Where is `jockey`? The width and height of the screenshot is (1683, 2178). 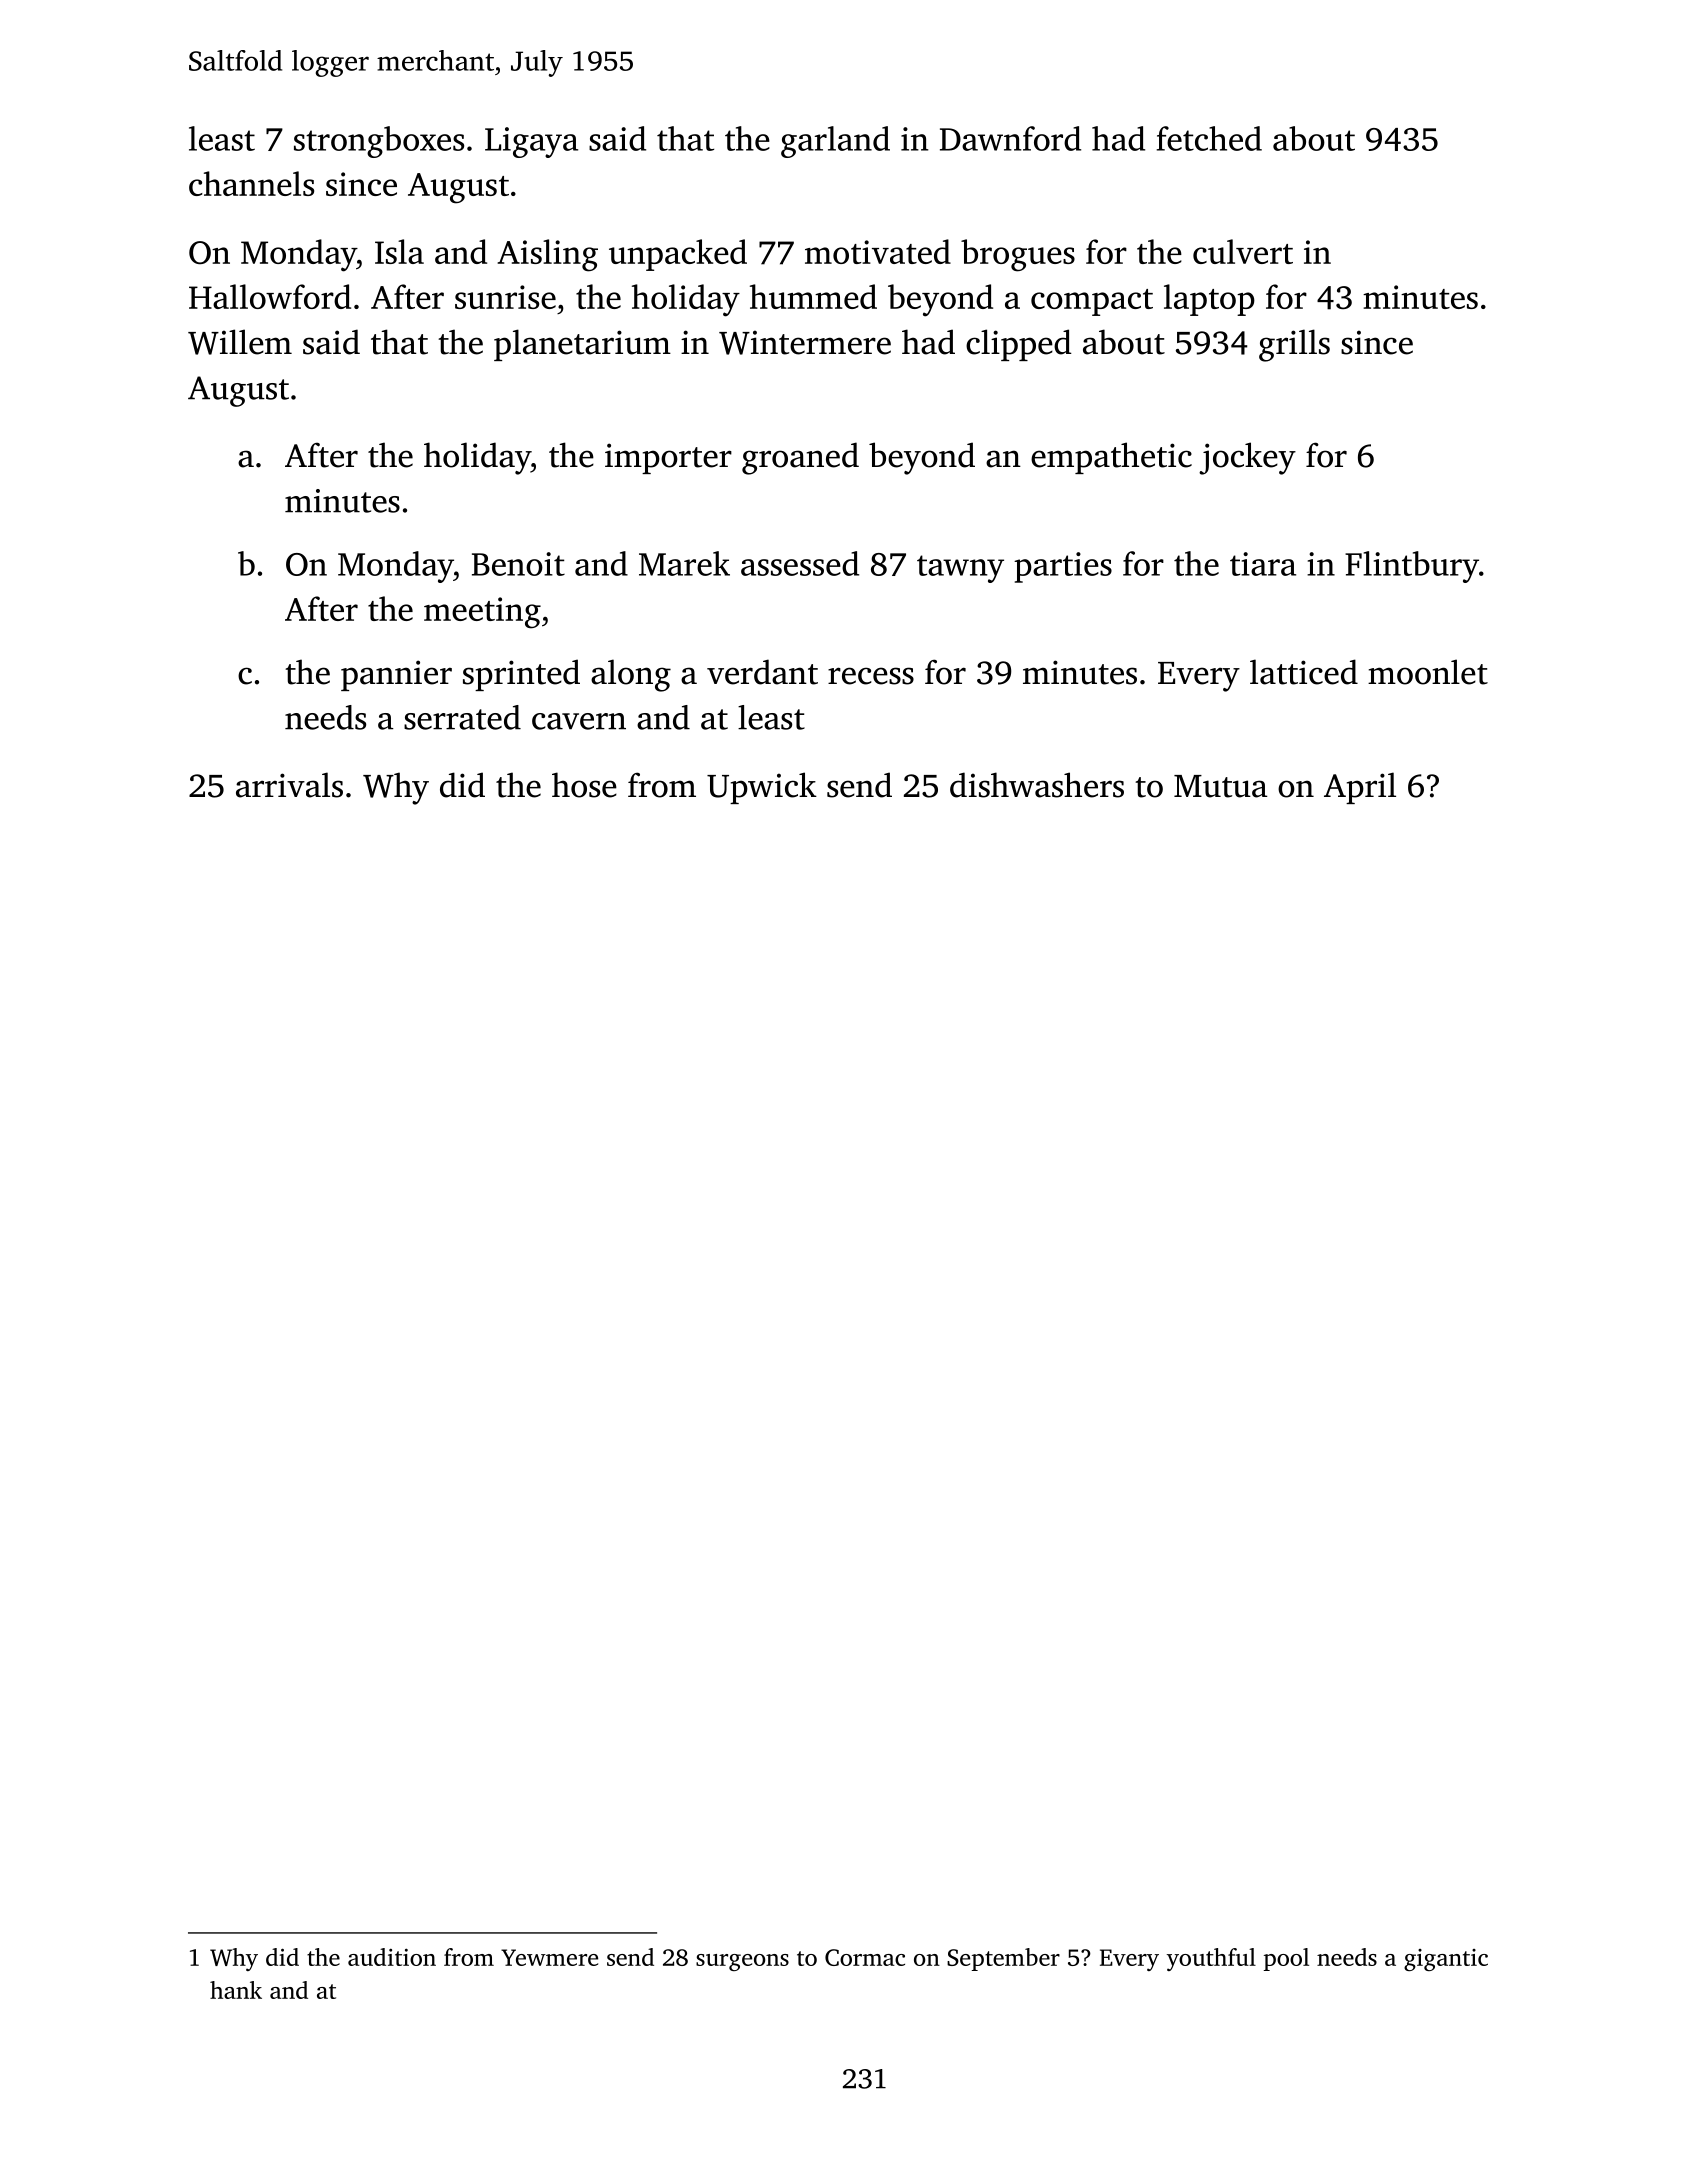 jockey is located at coordinates (1247, 458).
